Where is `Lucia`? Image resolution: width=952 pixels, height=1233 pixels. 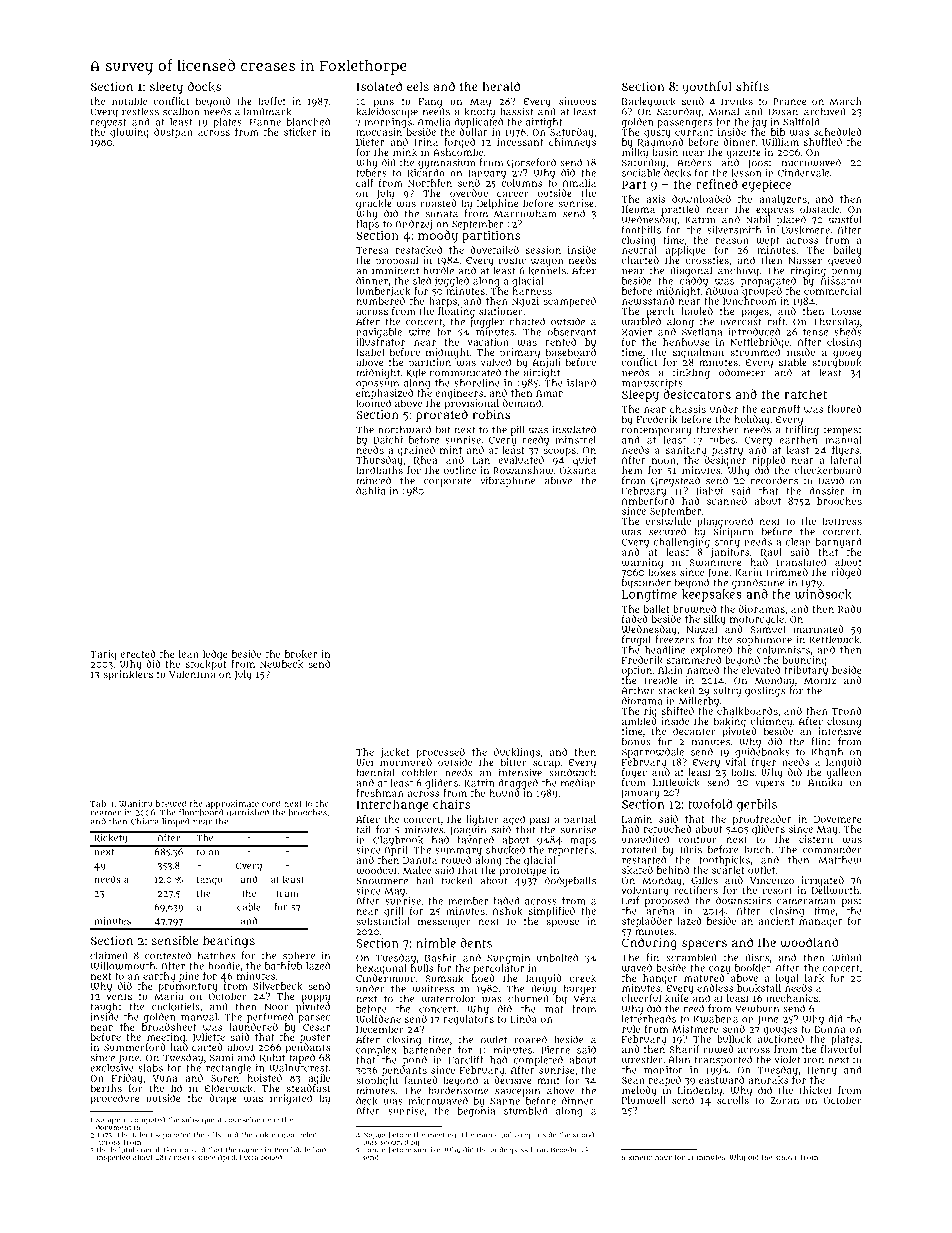
Lucia is located at coordinates (249, 1157).
